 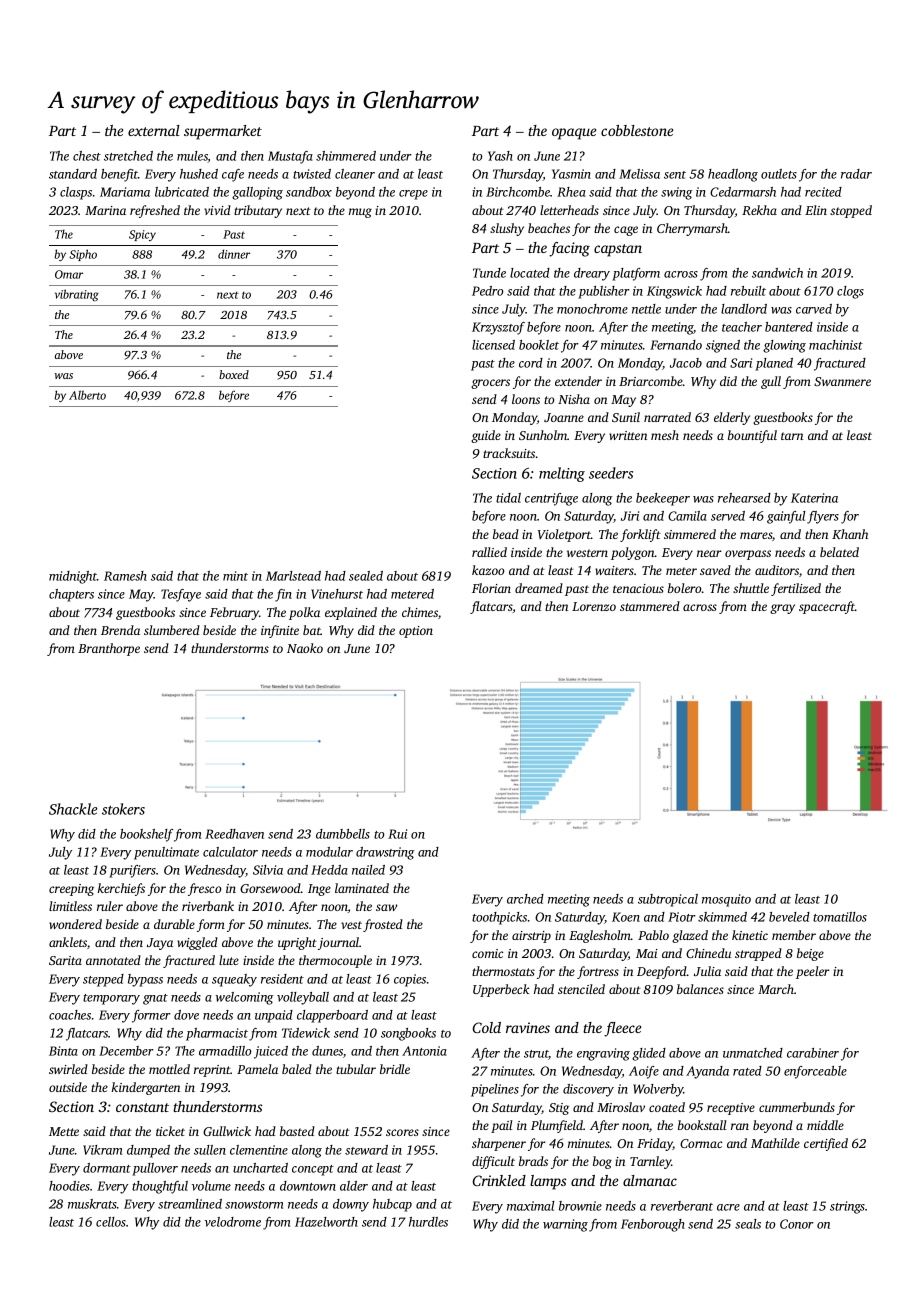 What do you see at coordinates (539, 345) in the image?
I see `booklet` at bounding box center [539, 345].
